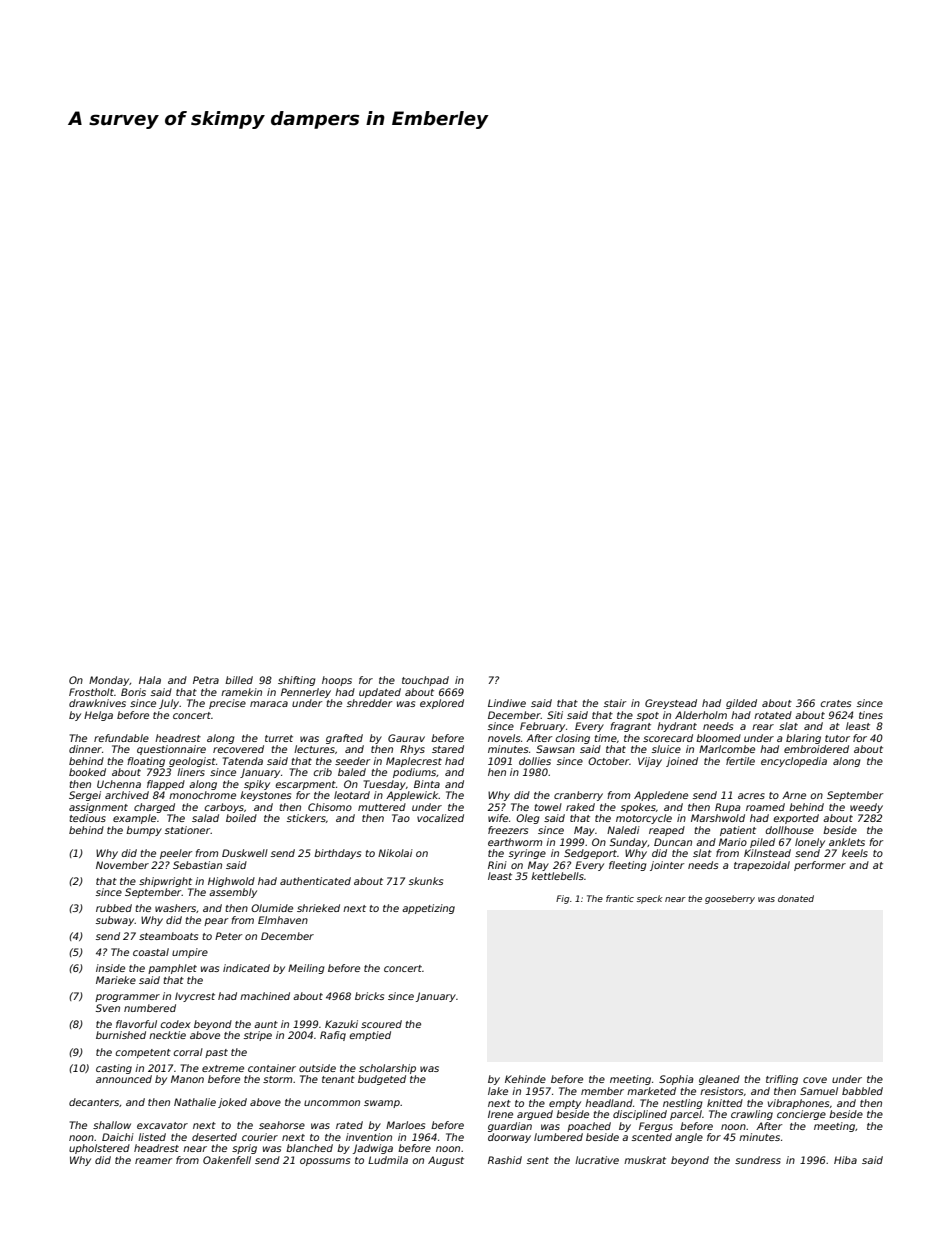 The width and height of the page is (952, 1233). What do you see at coordinates (388, 1160) in the page?
I see `Ludmila` at bounding box center [388, 1160].
